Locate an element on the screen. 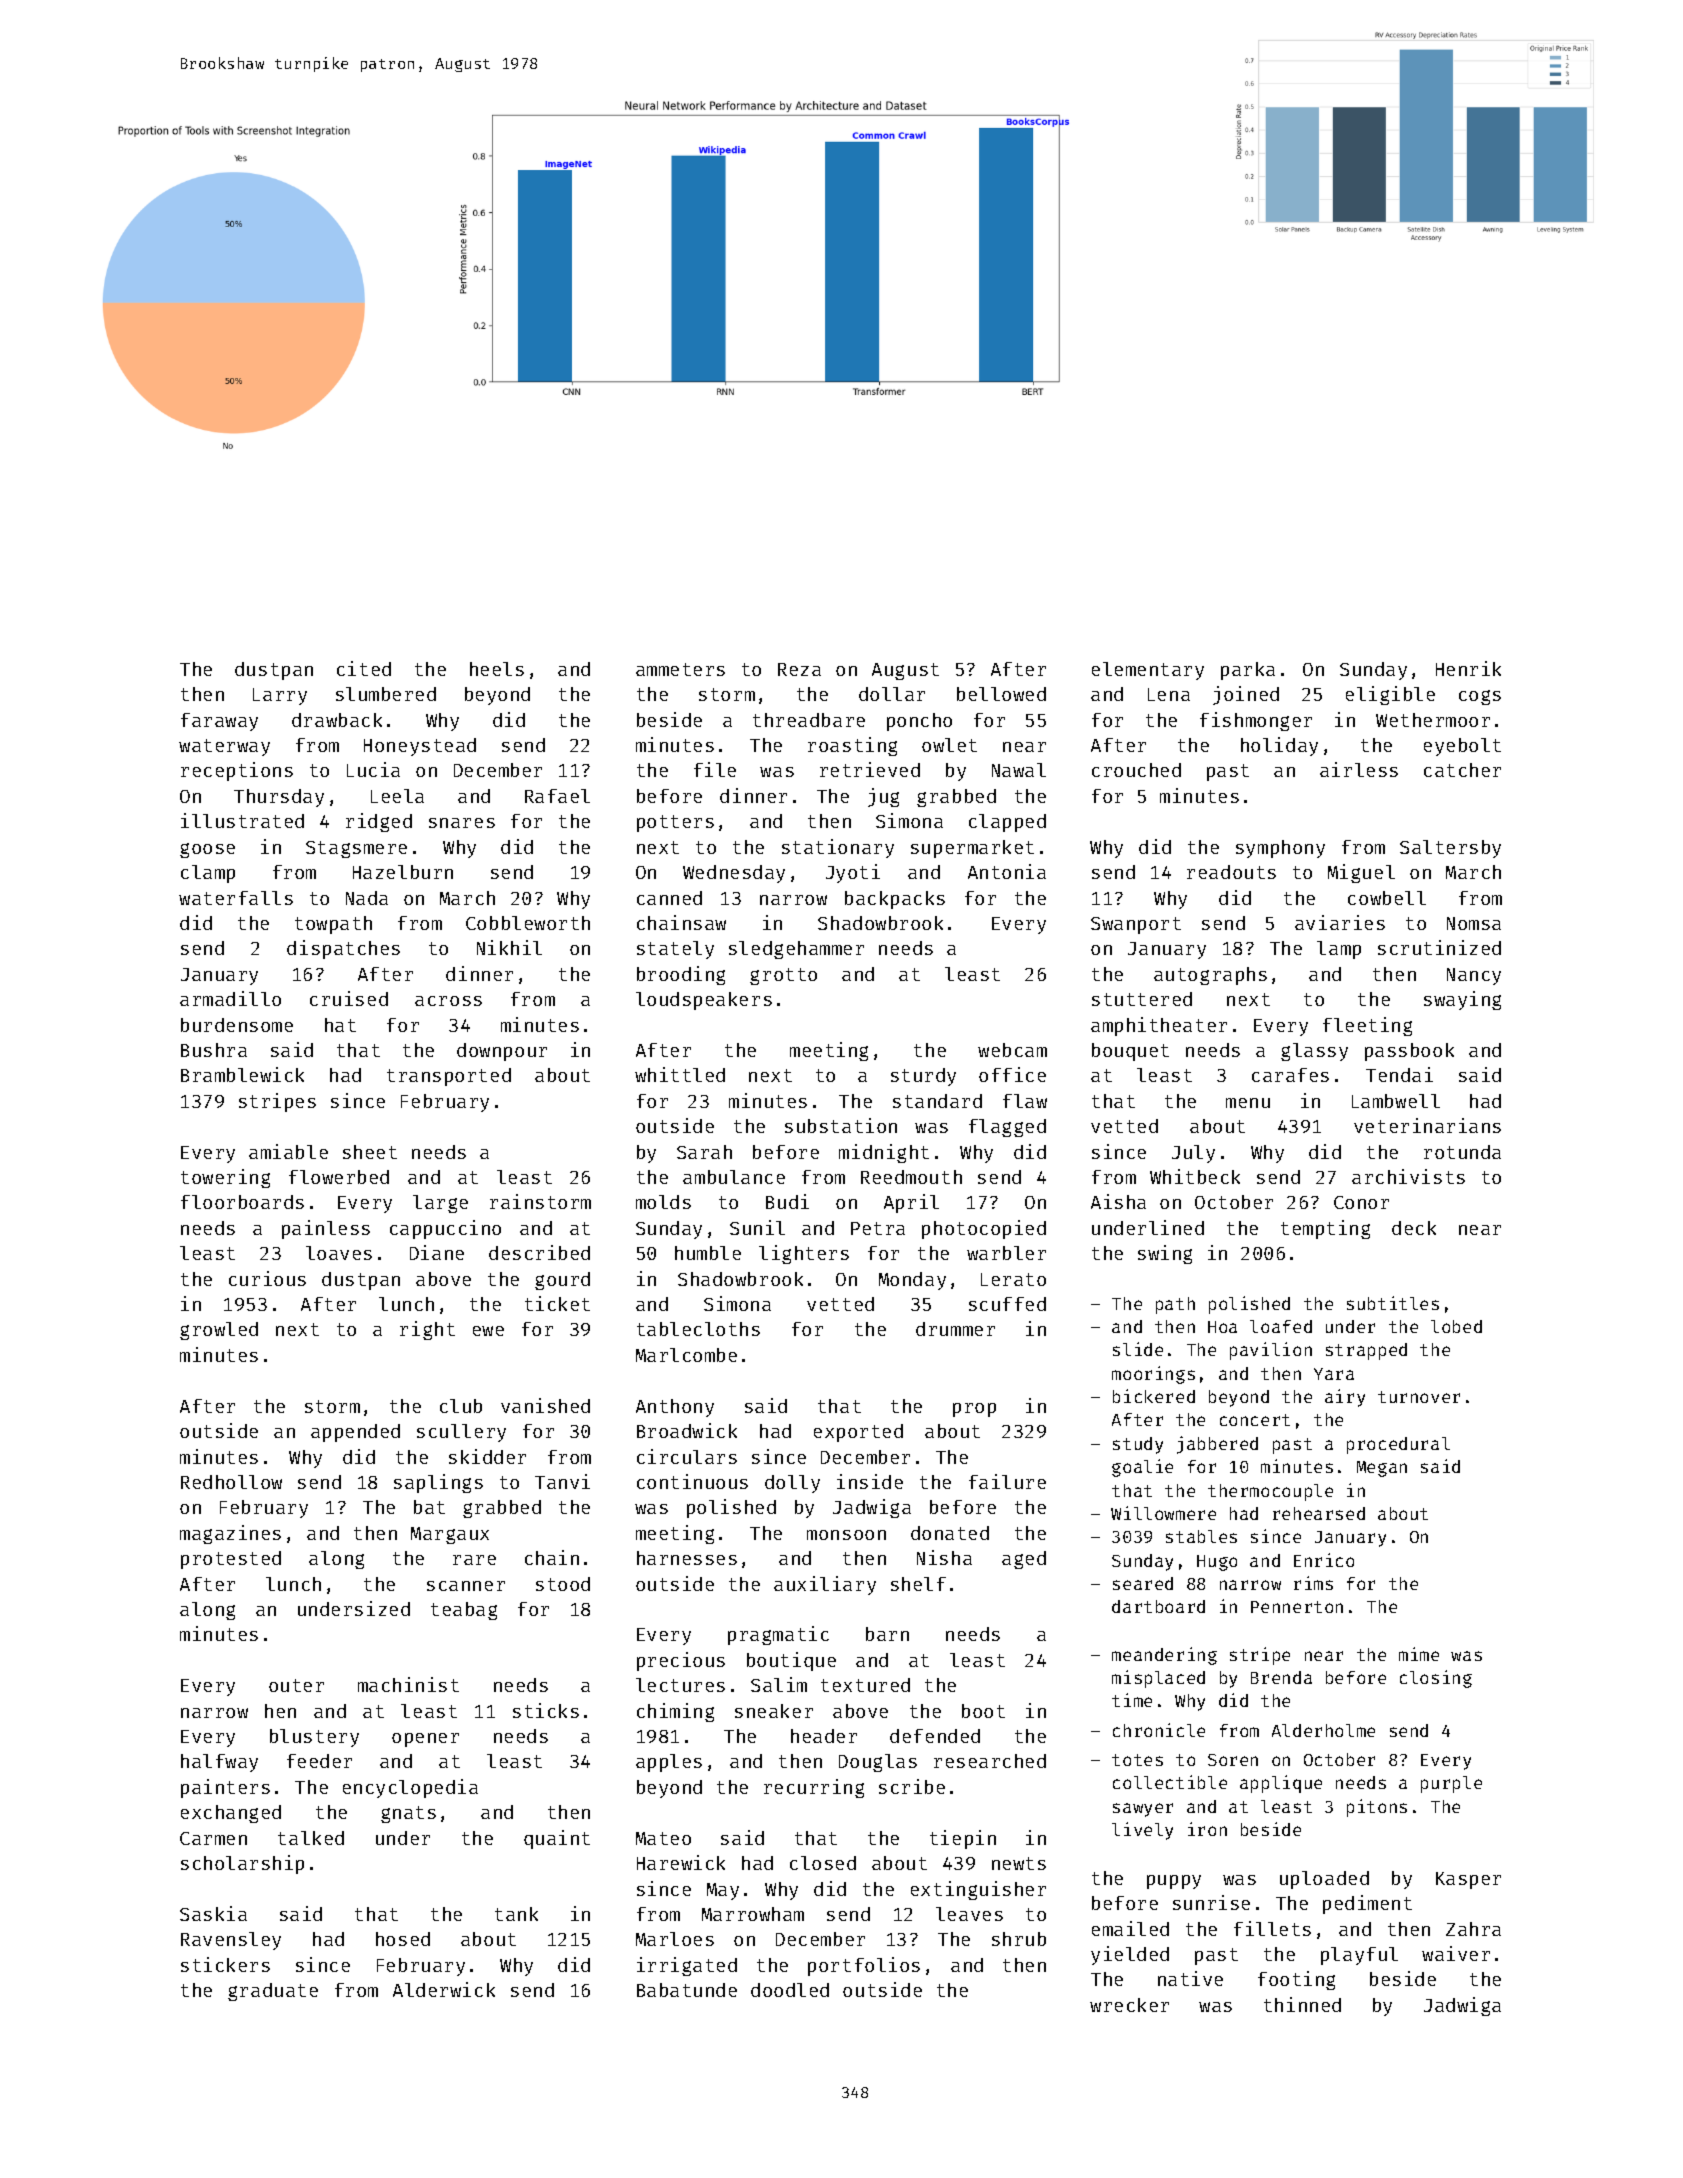 This screenshot has height=2178, width=1683. Bramblewick is located at coordinates (242, 1074).
